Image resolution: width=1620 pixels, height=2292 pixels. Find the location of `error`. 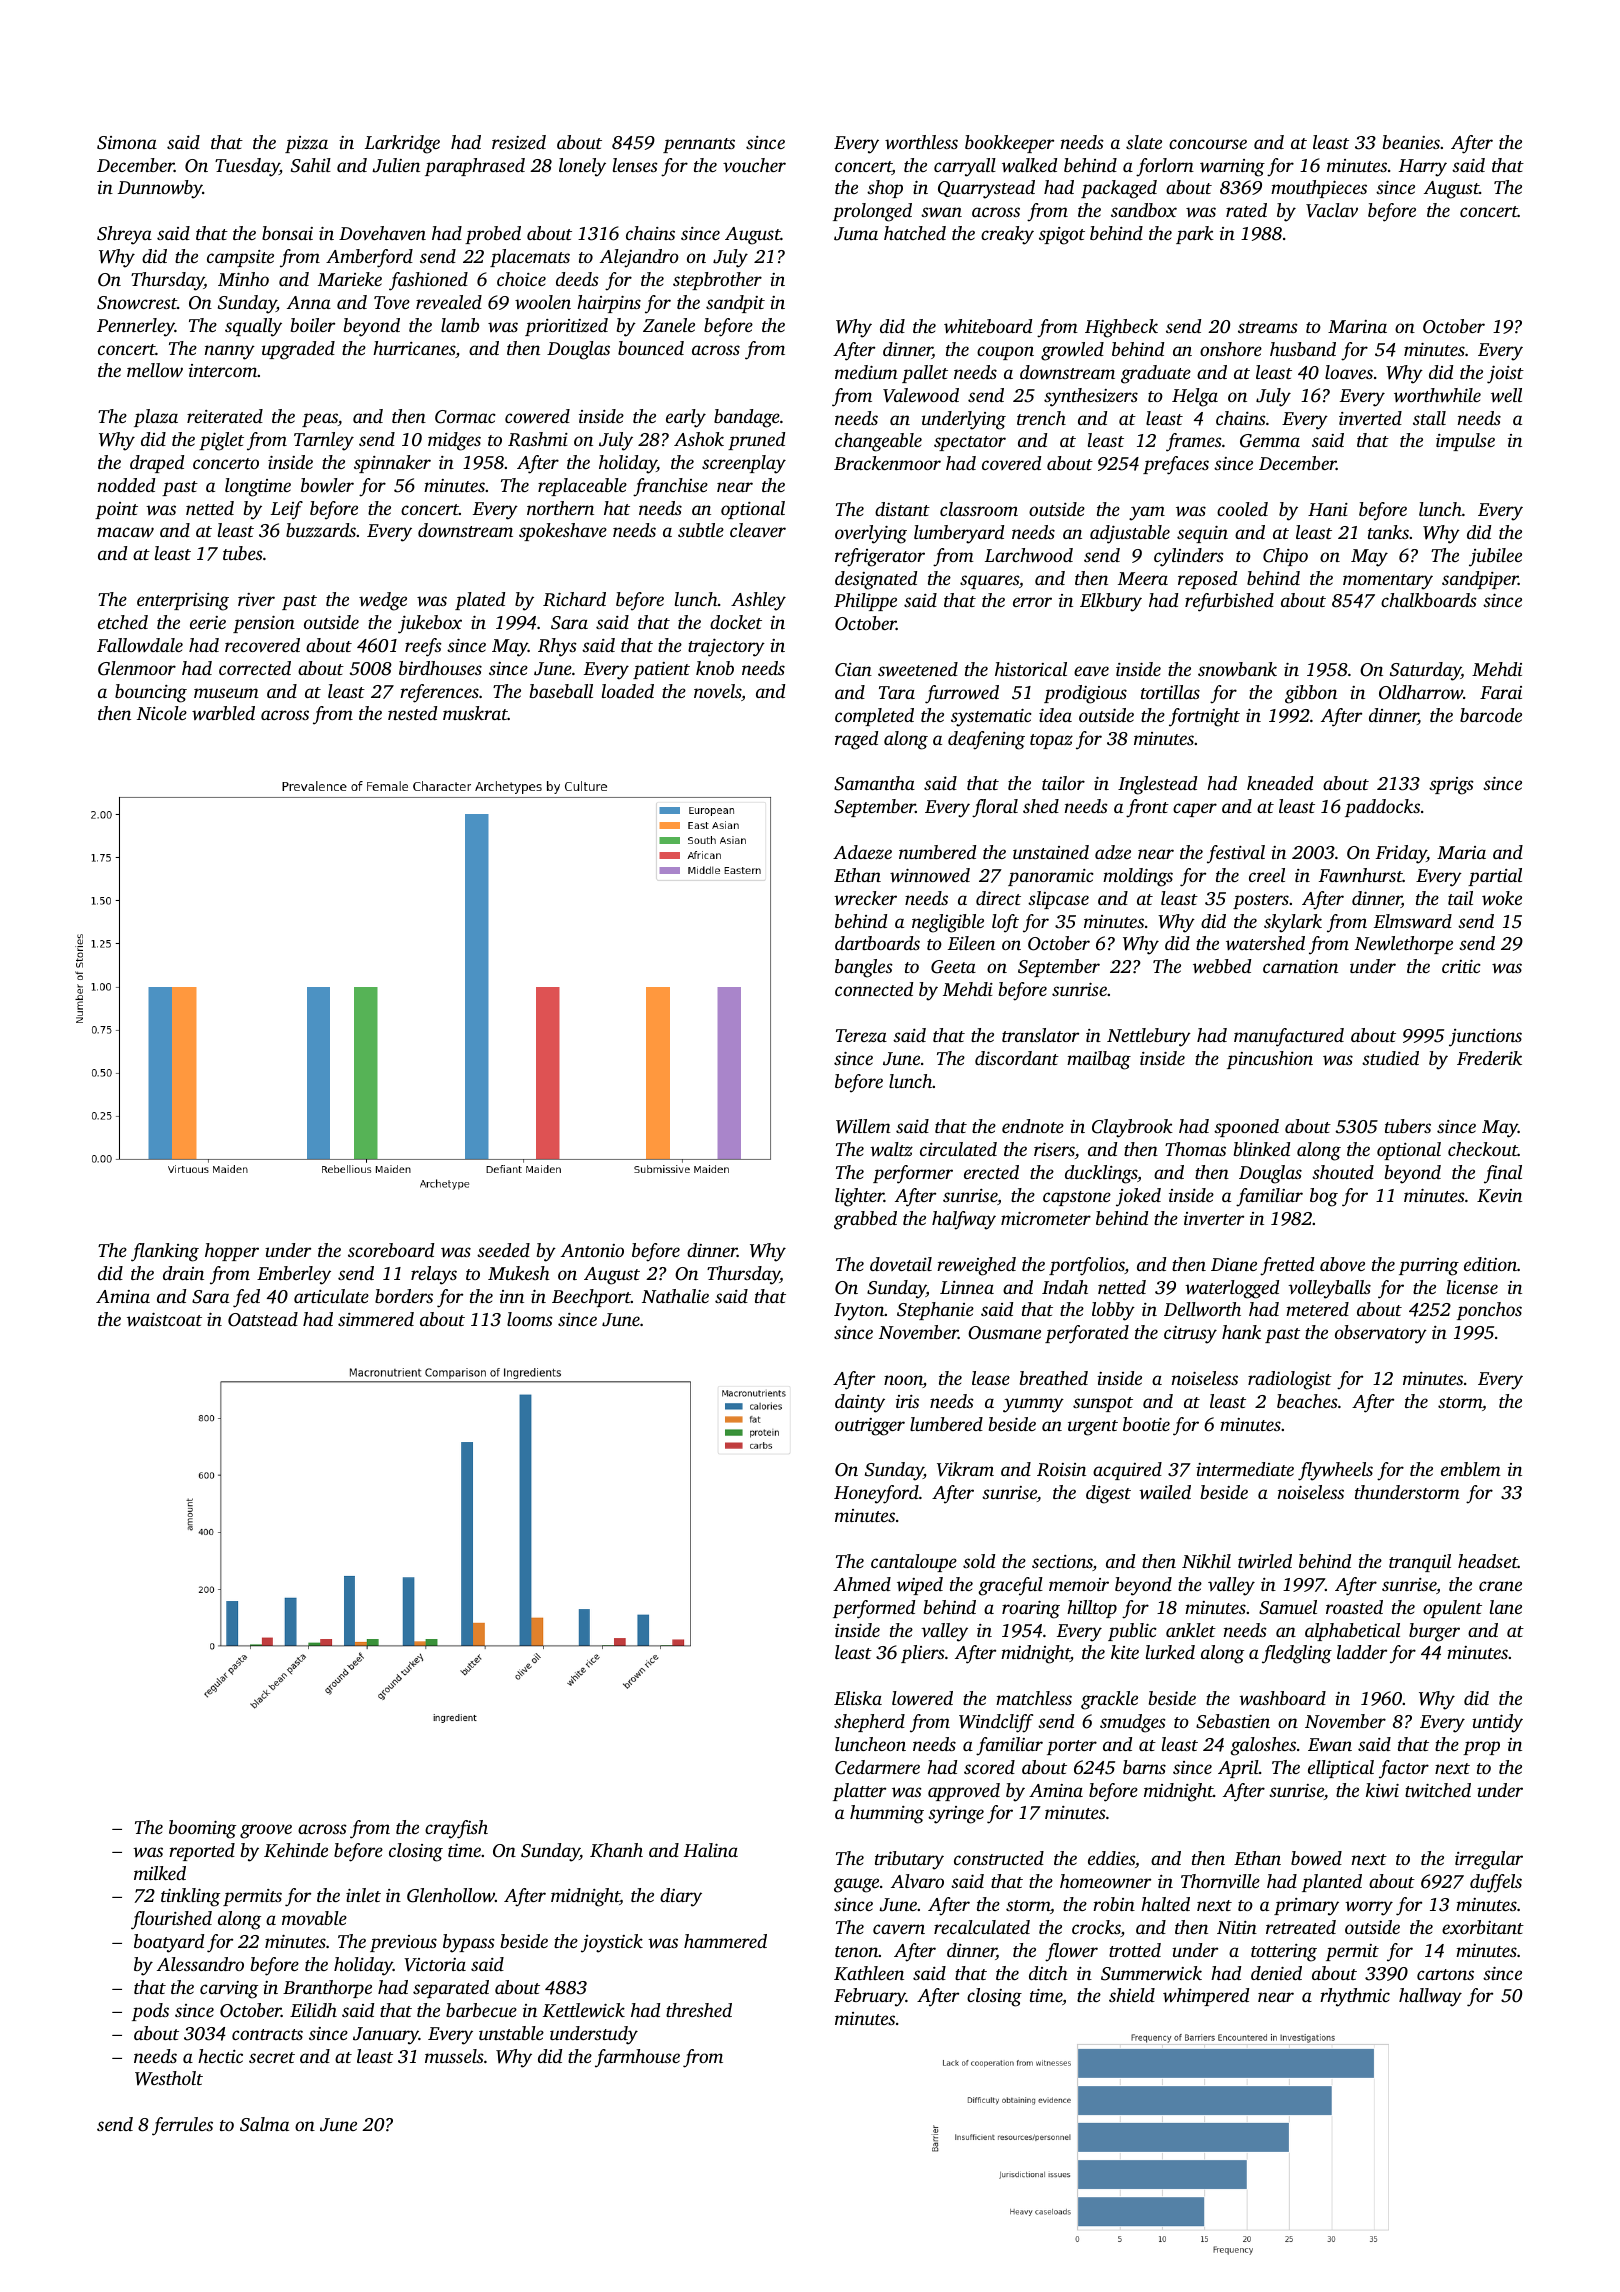

error is located at coordinates (1032, 602).
